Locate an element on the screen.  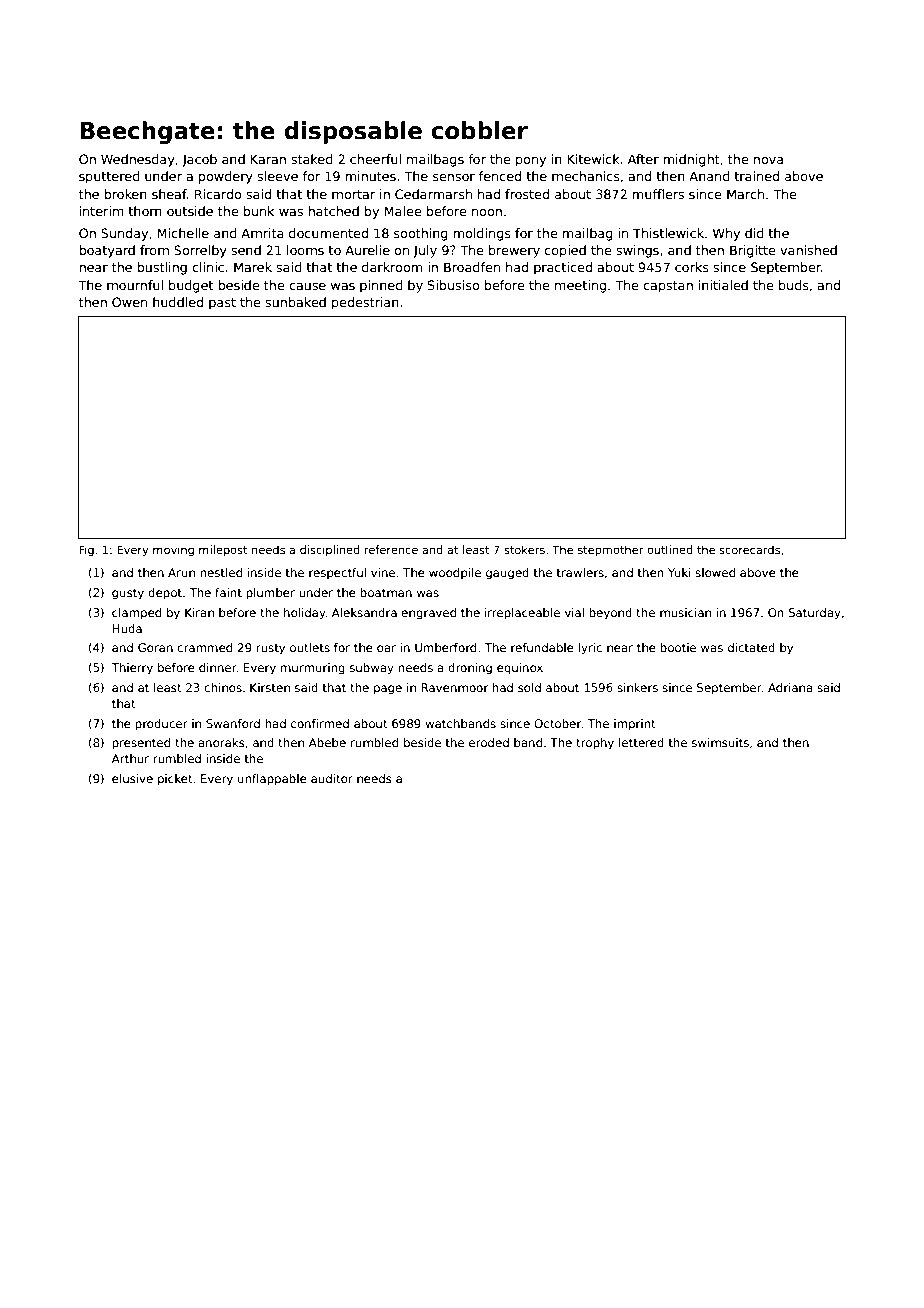
staked is located at coordinates (312, 159).
